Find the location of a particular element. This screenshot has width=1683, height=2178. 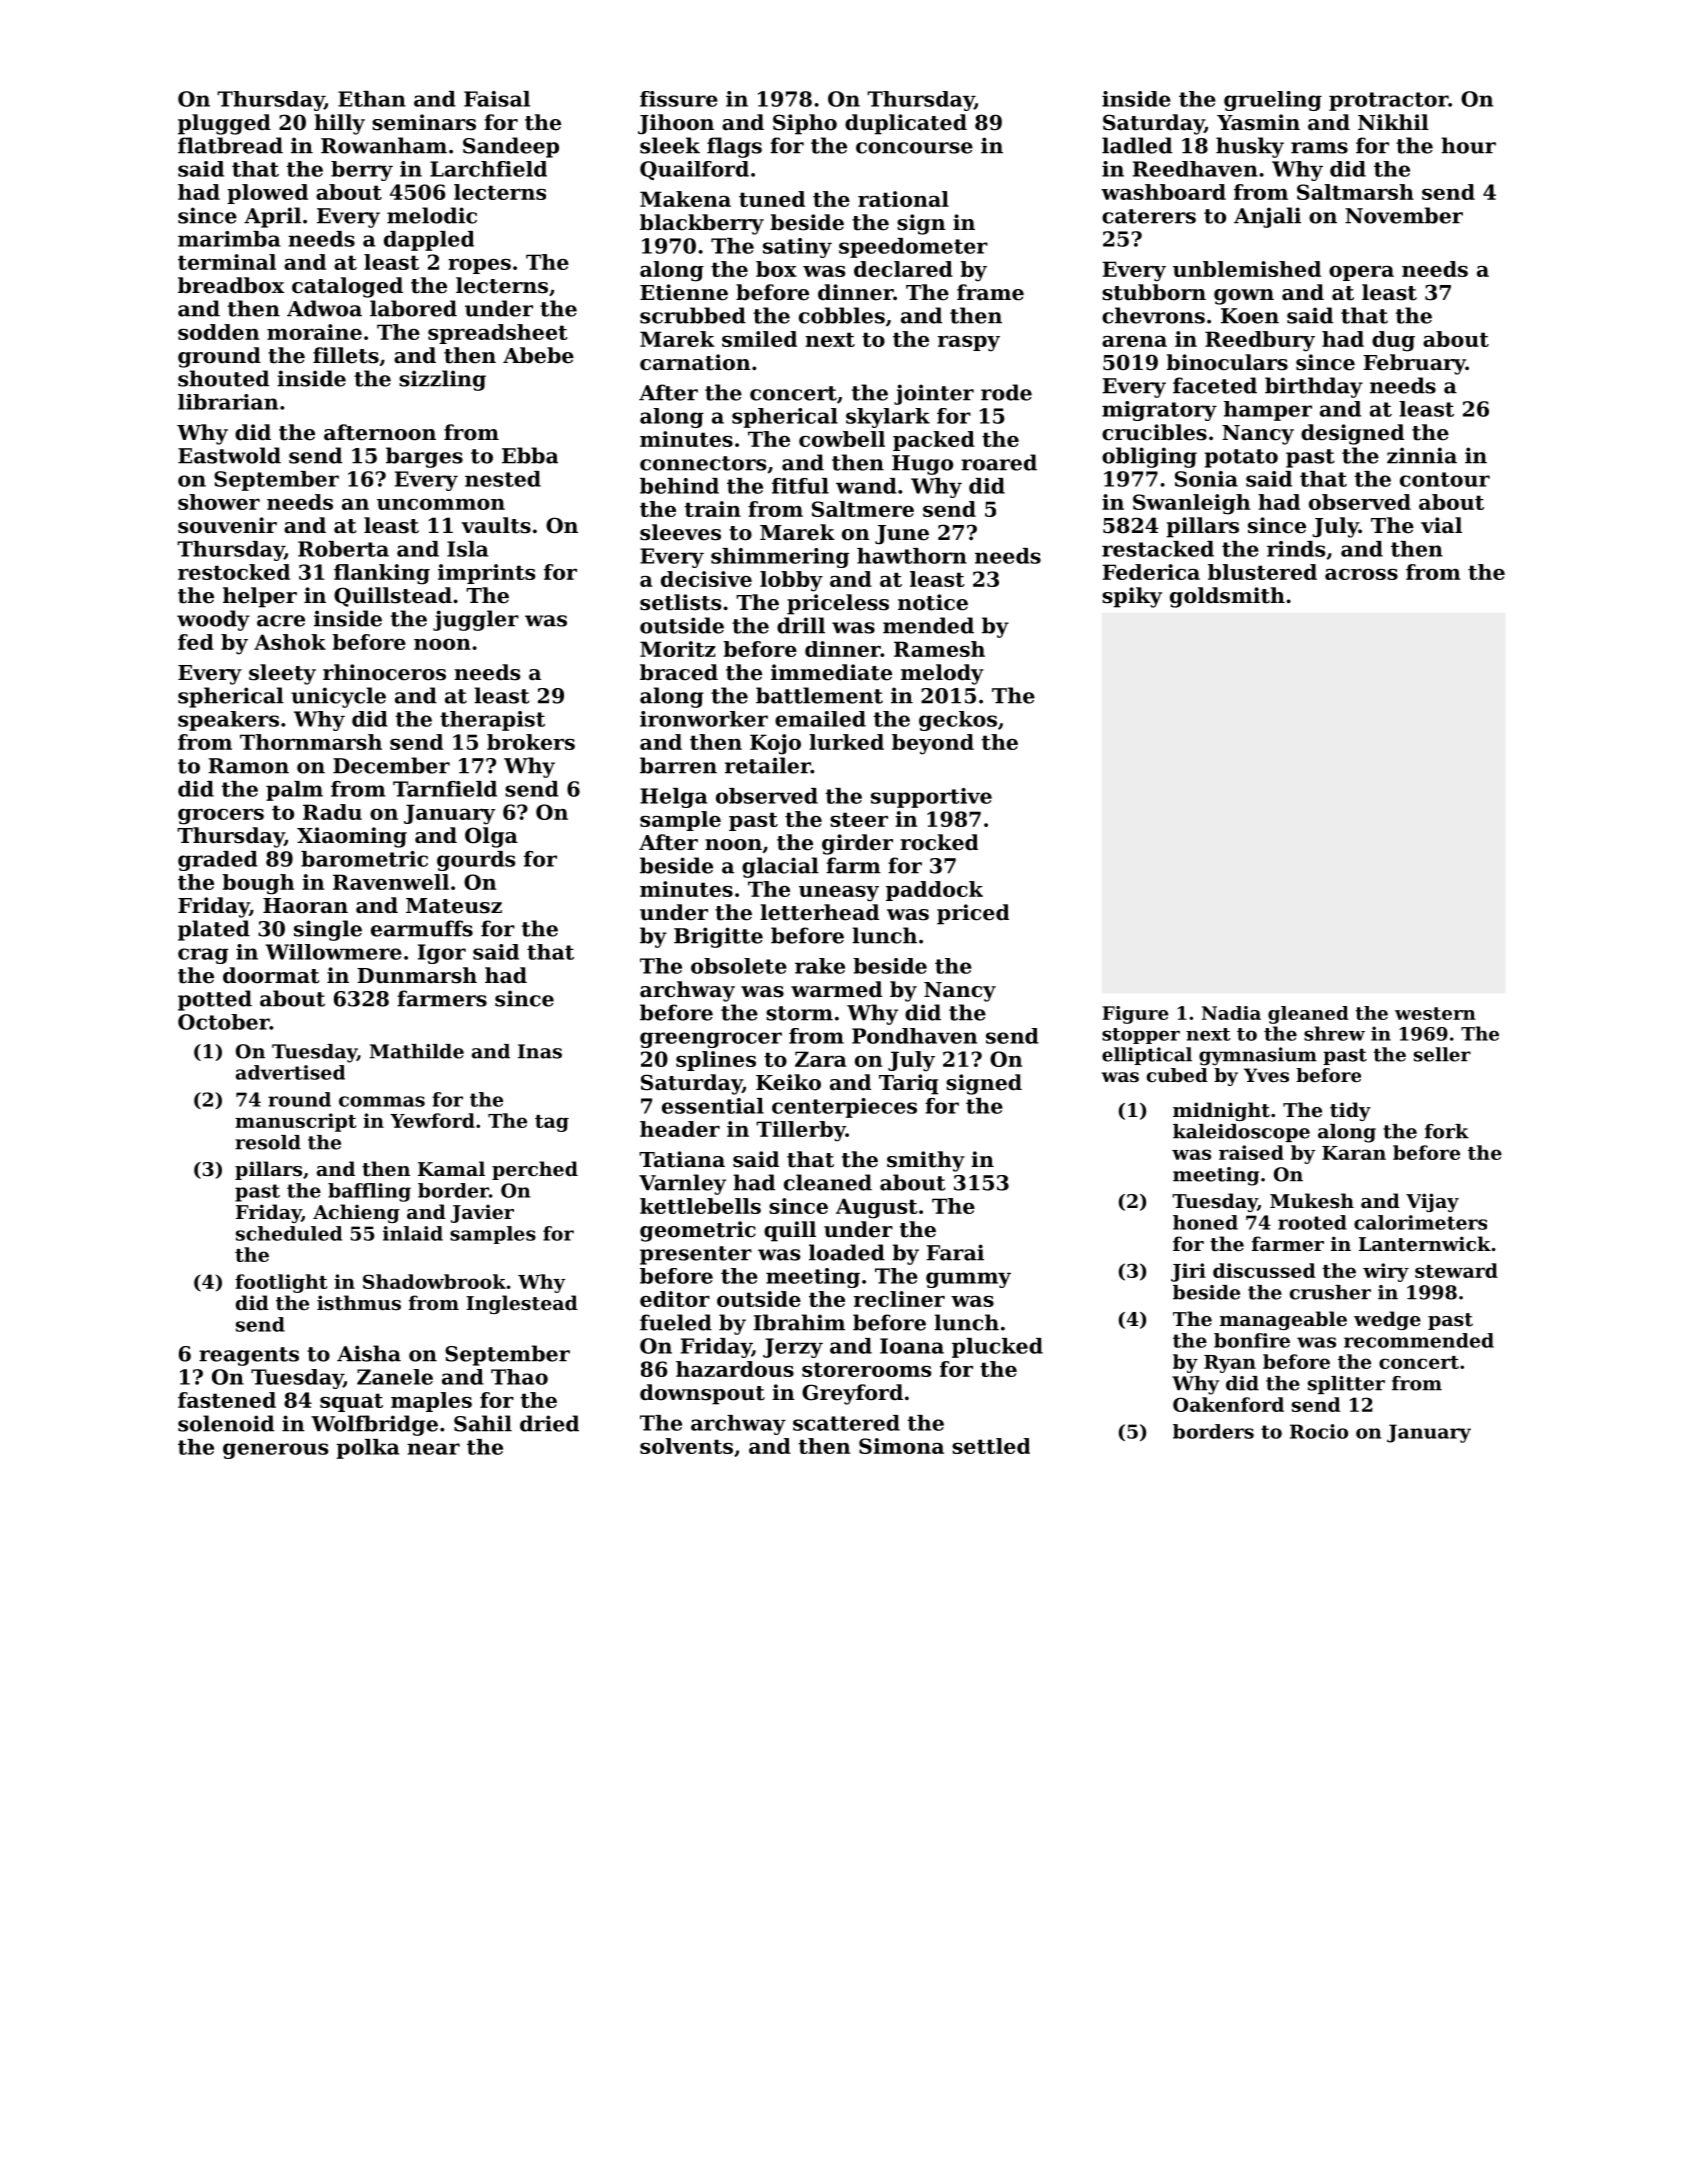

settled is located at coordinates (991, 1446).
